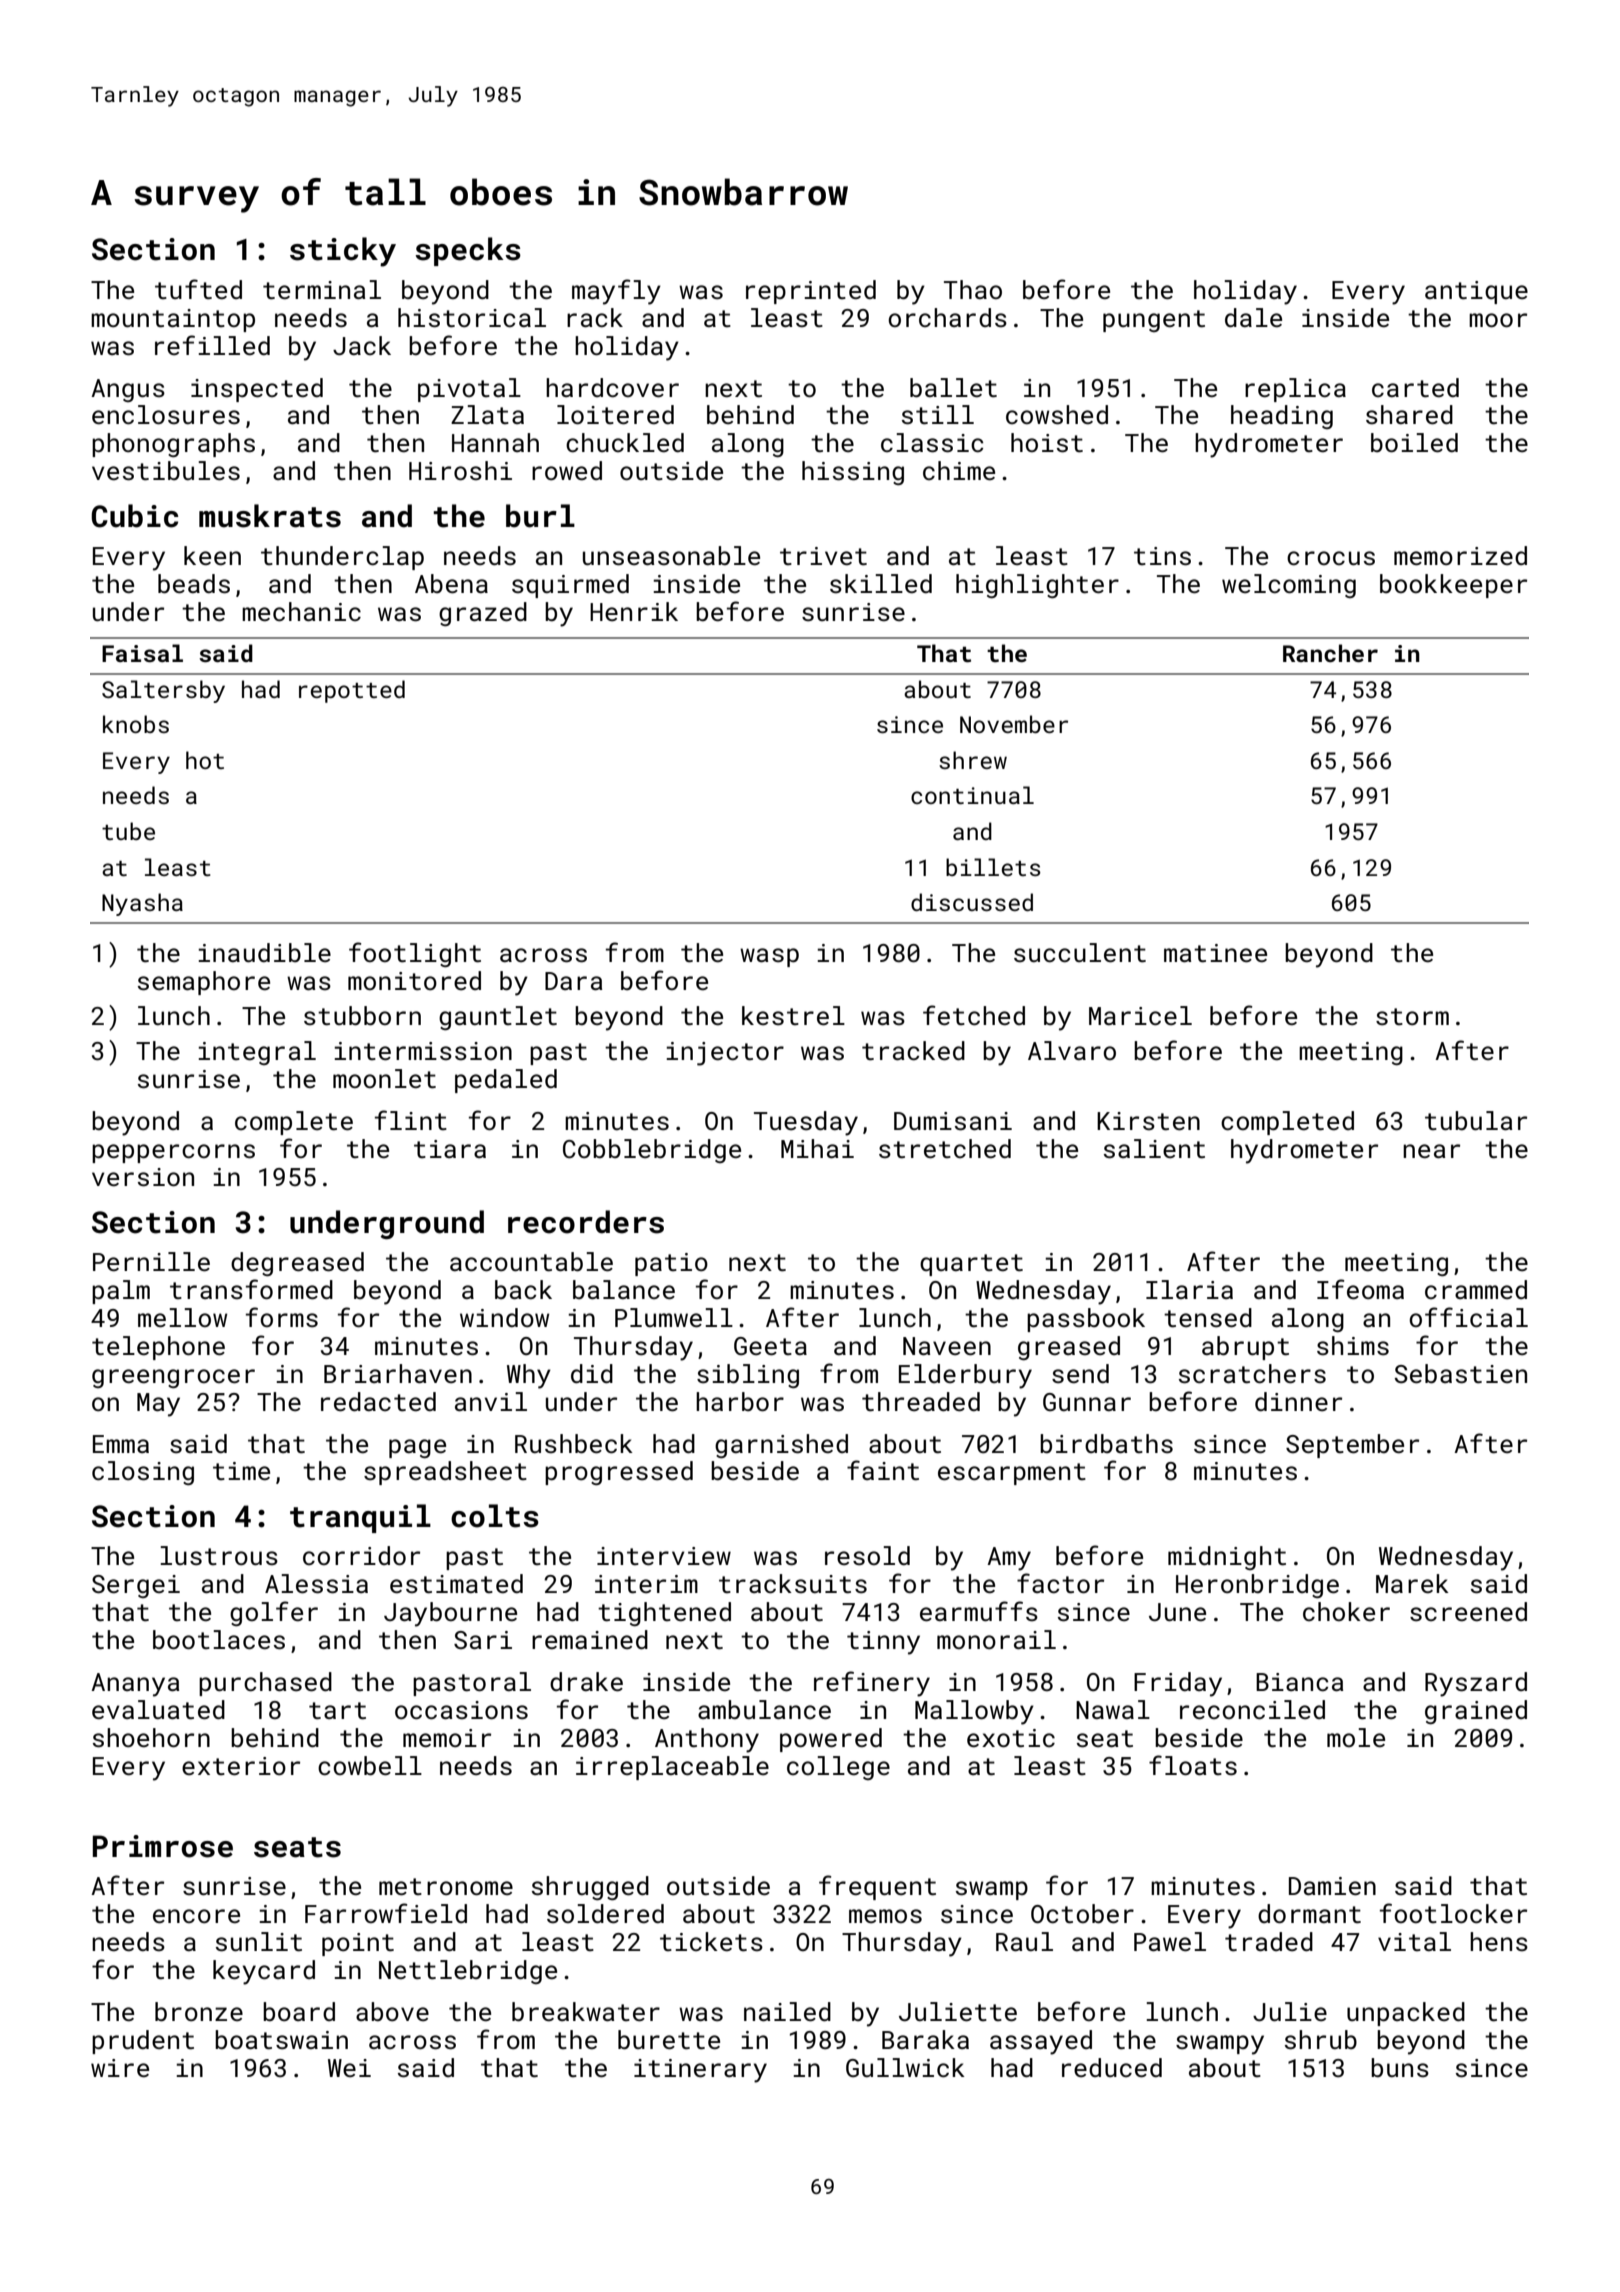 This screenshot has height=2292, width=1620. Describe the element at coordinates (173, 1378) in the screenshot. I see `greengrocer` at that location.
